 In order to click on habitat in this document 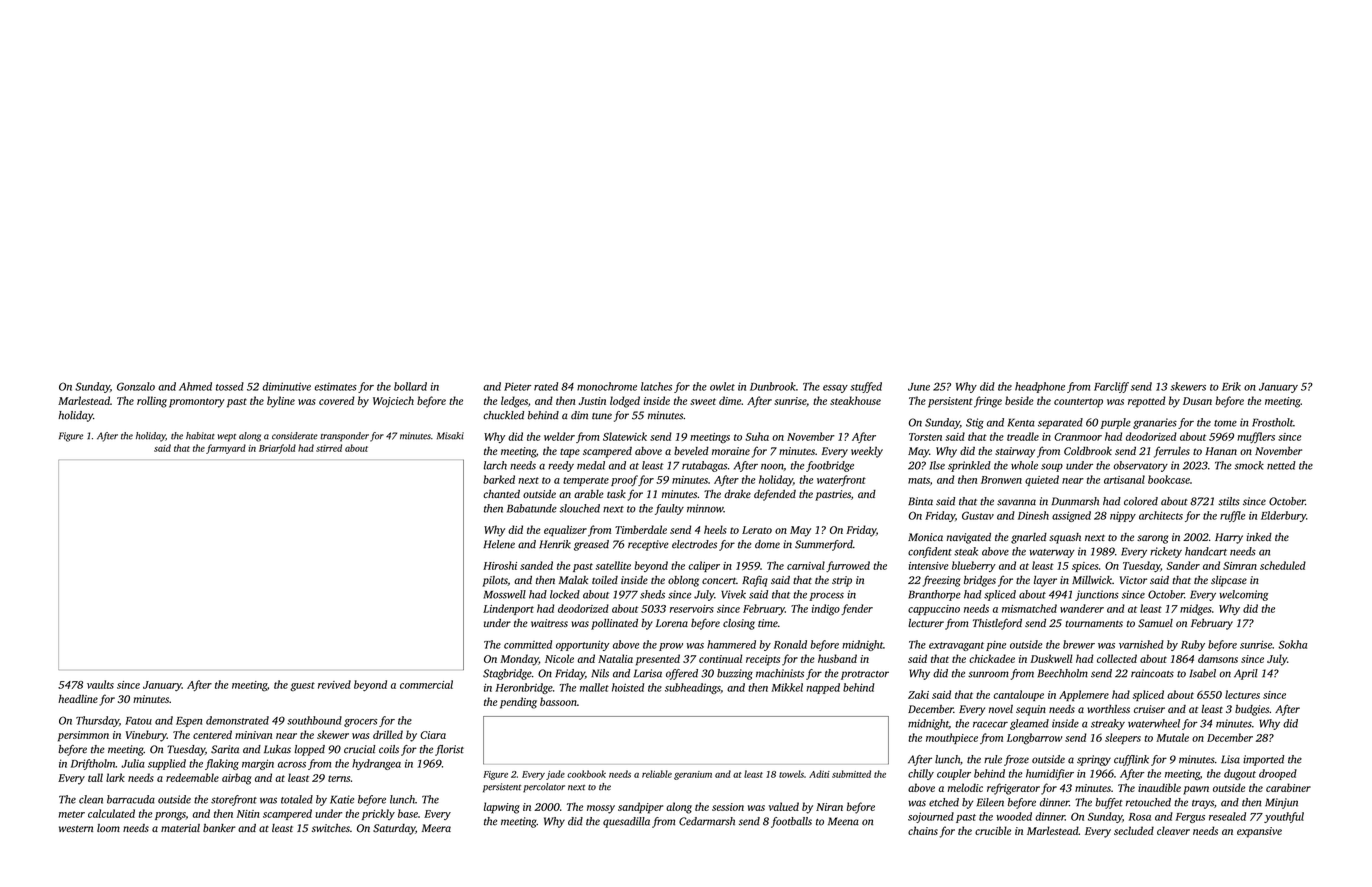, I will do `click(200, 436)`.
